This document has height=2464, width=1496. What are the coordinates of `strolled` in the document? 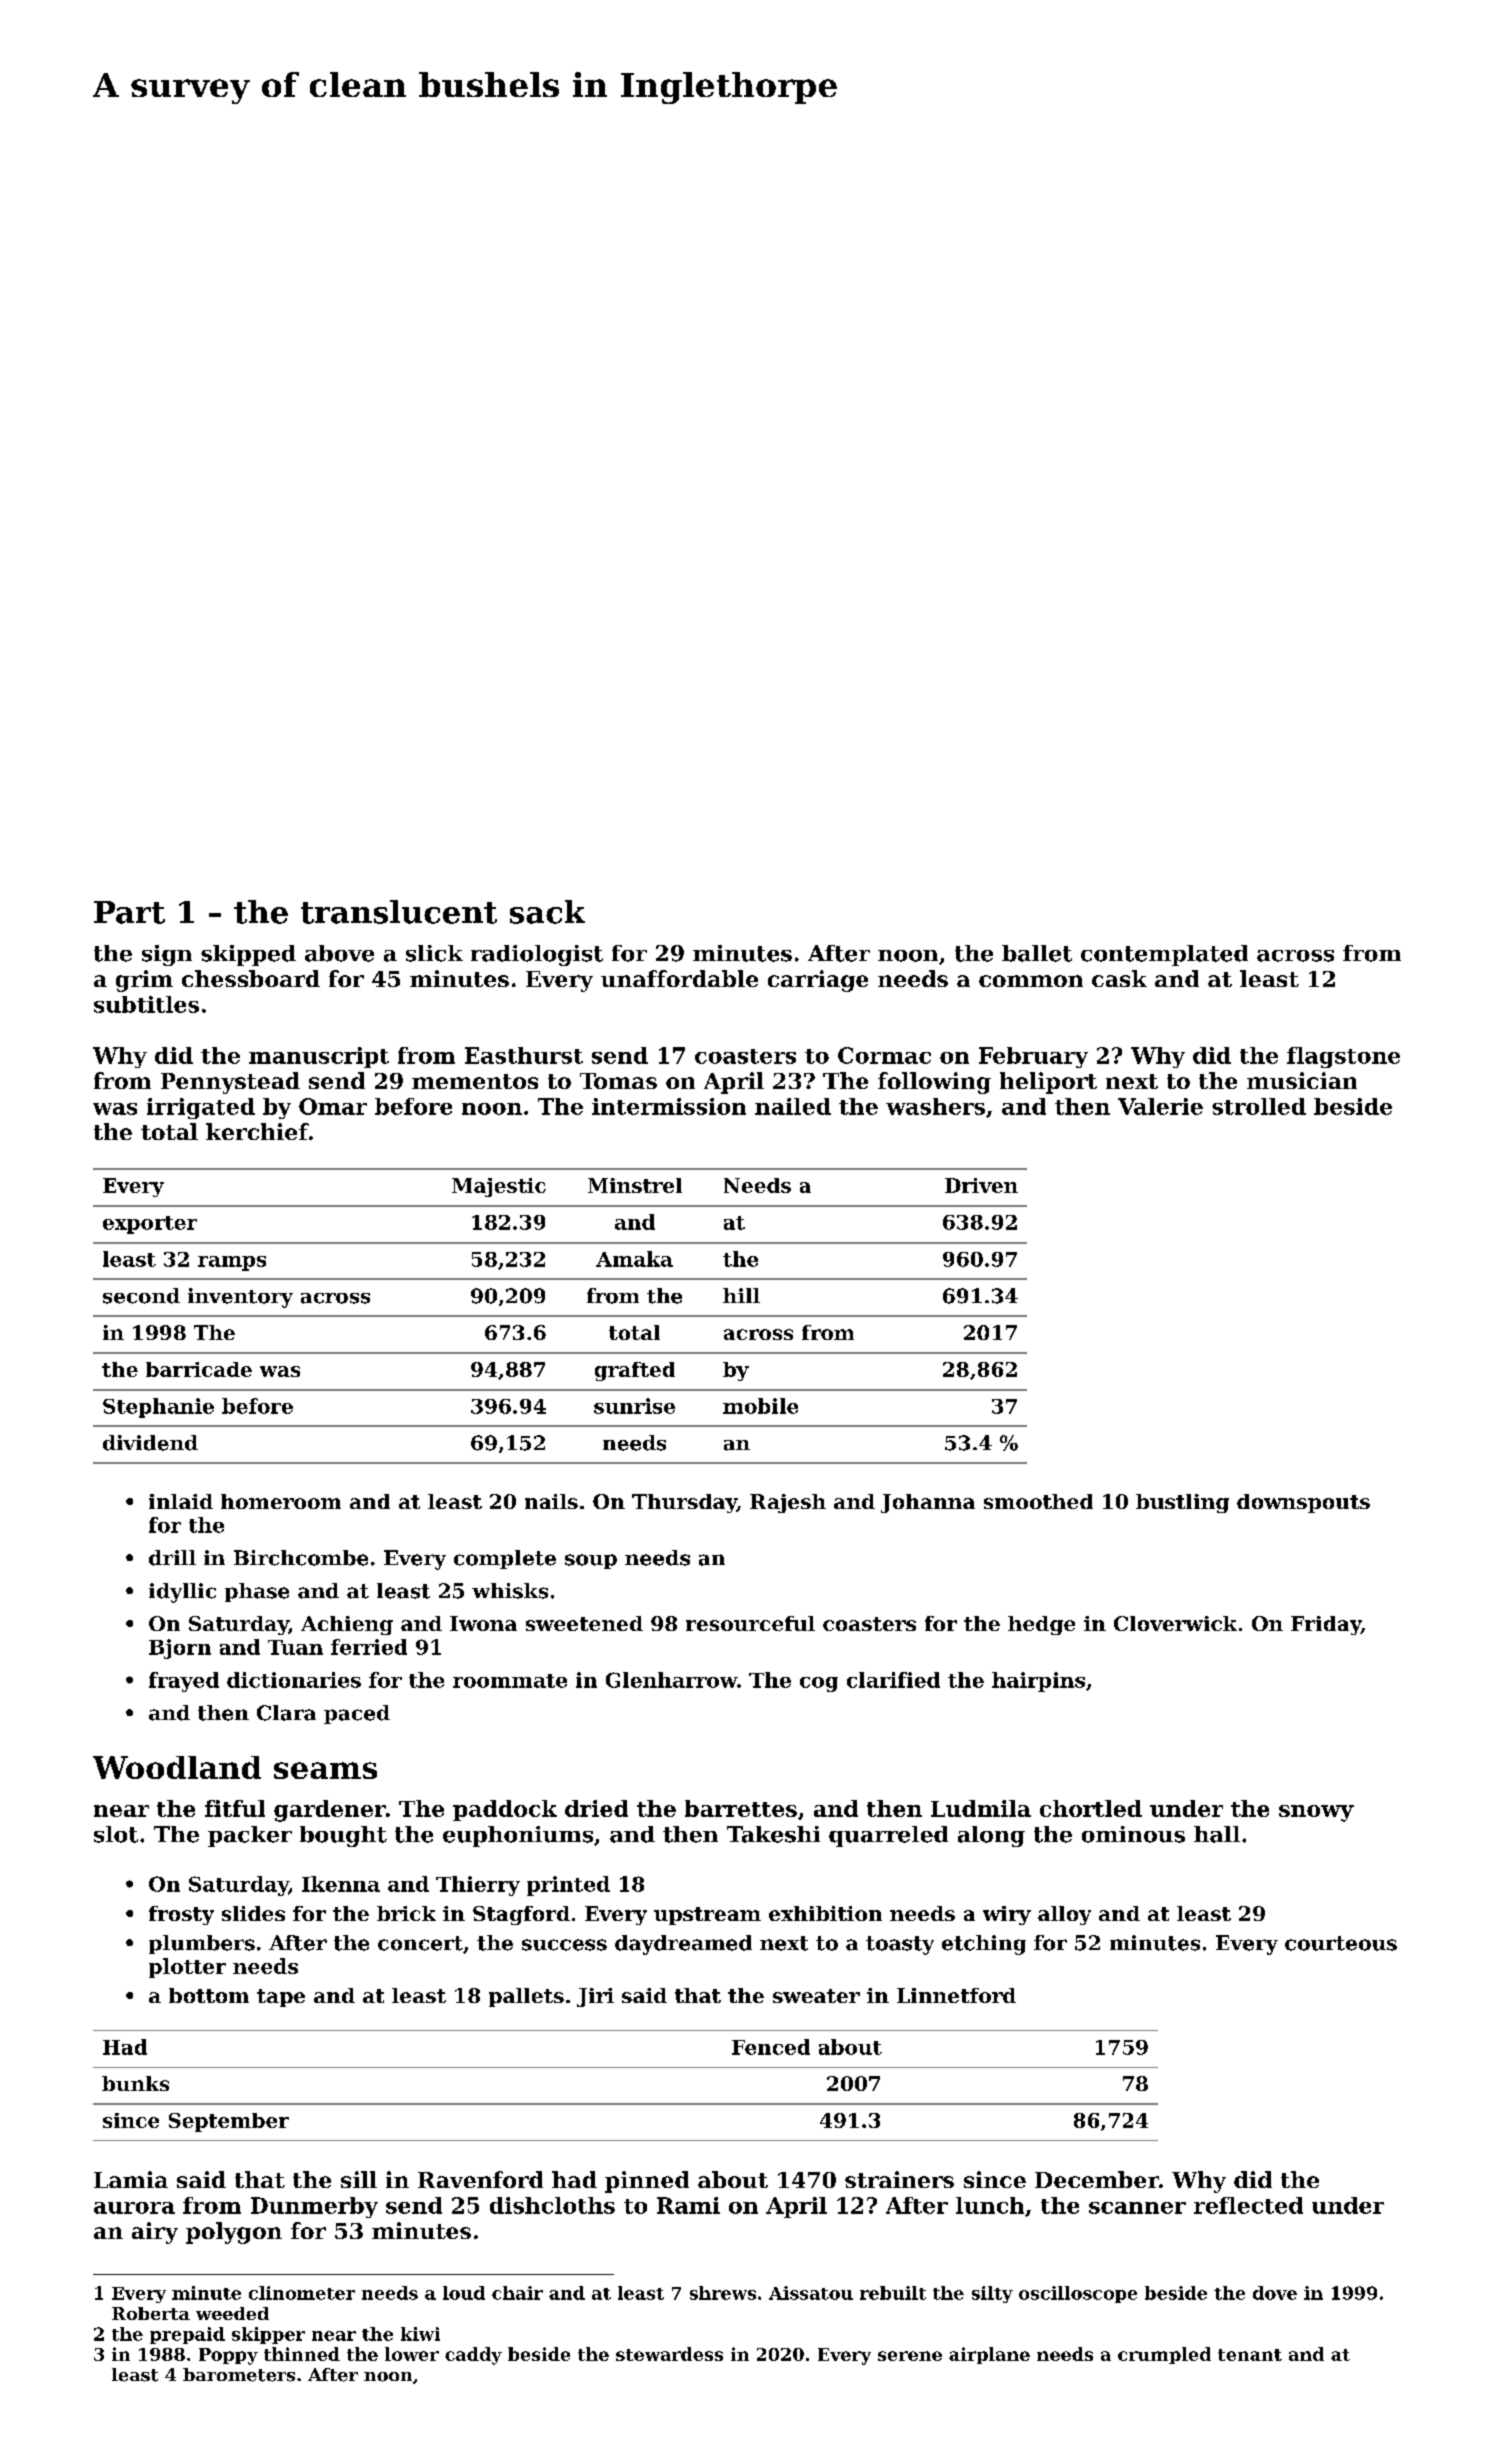 It's located at (1259, 1106).
